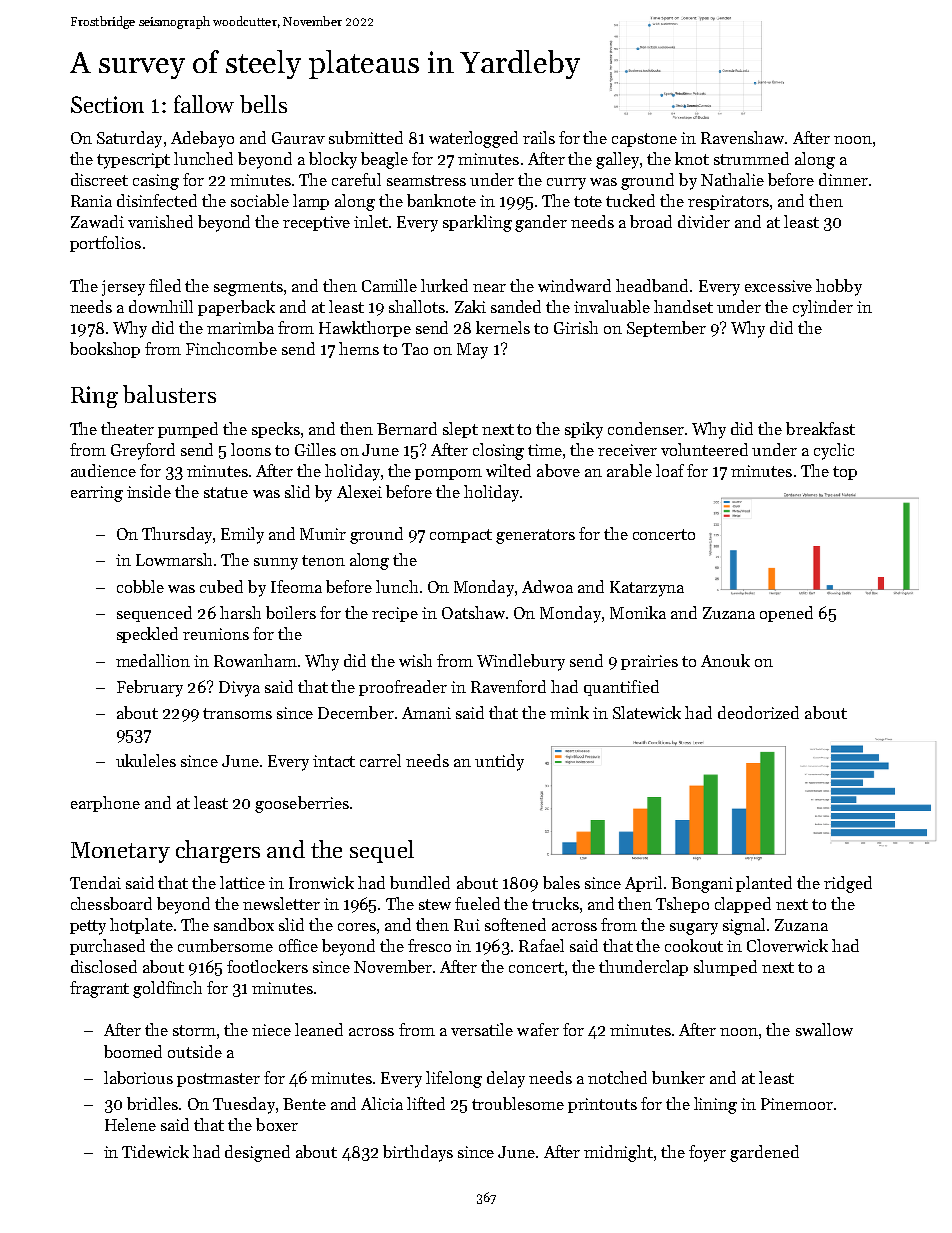 The image size is (952, 1233). Describe the element at coordinates (758, 712) in the image. I see `deodorized` at that location.
